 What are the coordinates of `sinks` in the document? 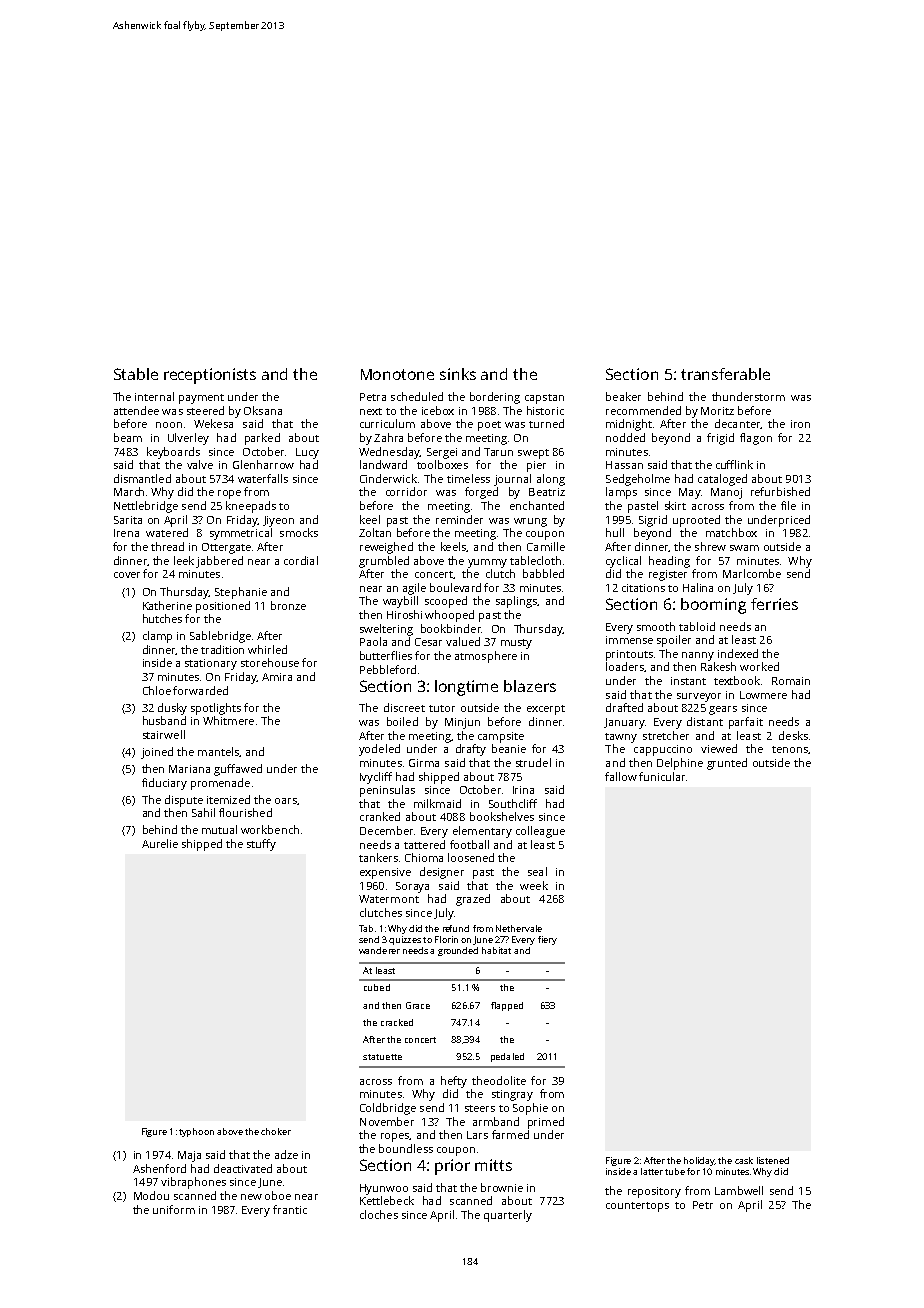 It's located at (458, 374).
